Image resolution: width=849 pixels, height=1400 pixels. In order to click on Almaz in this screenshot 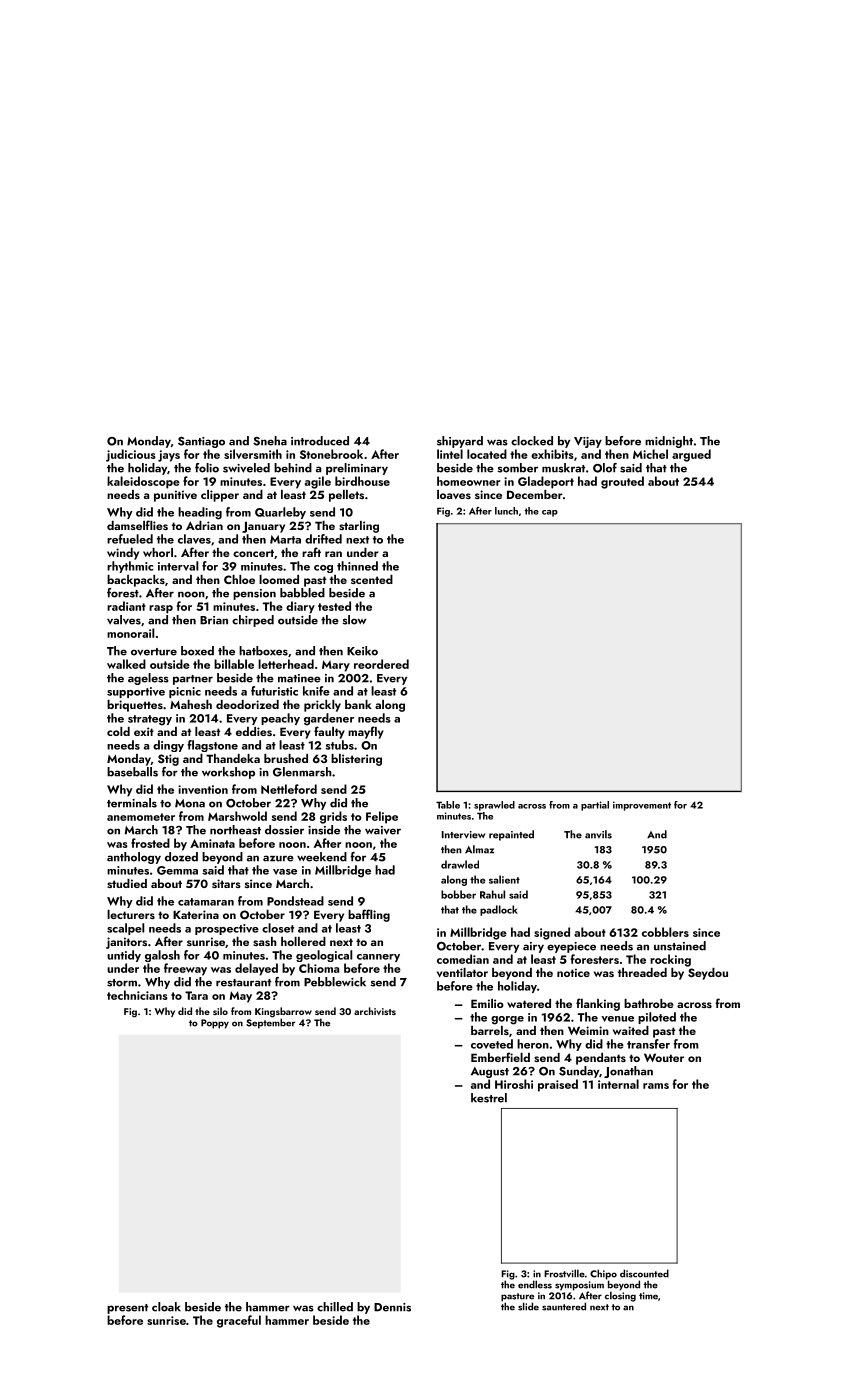, I will do `click(479, 849)`.
